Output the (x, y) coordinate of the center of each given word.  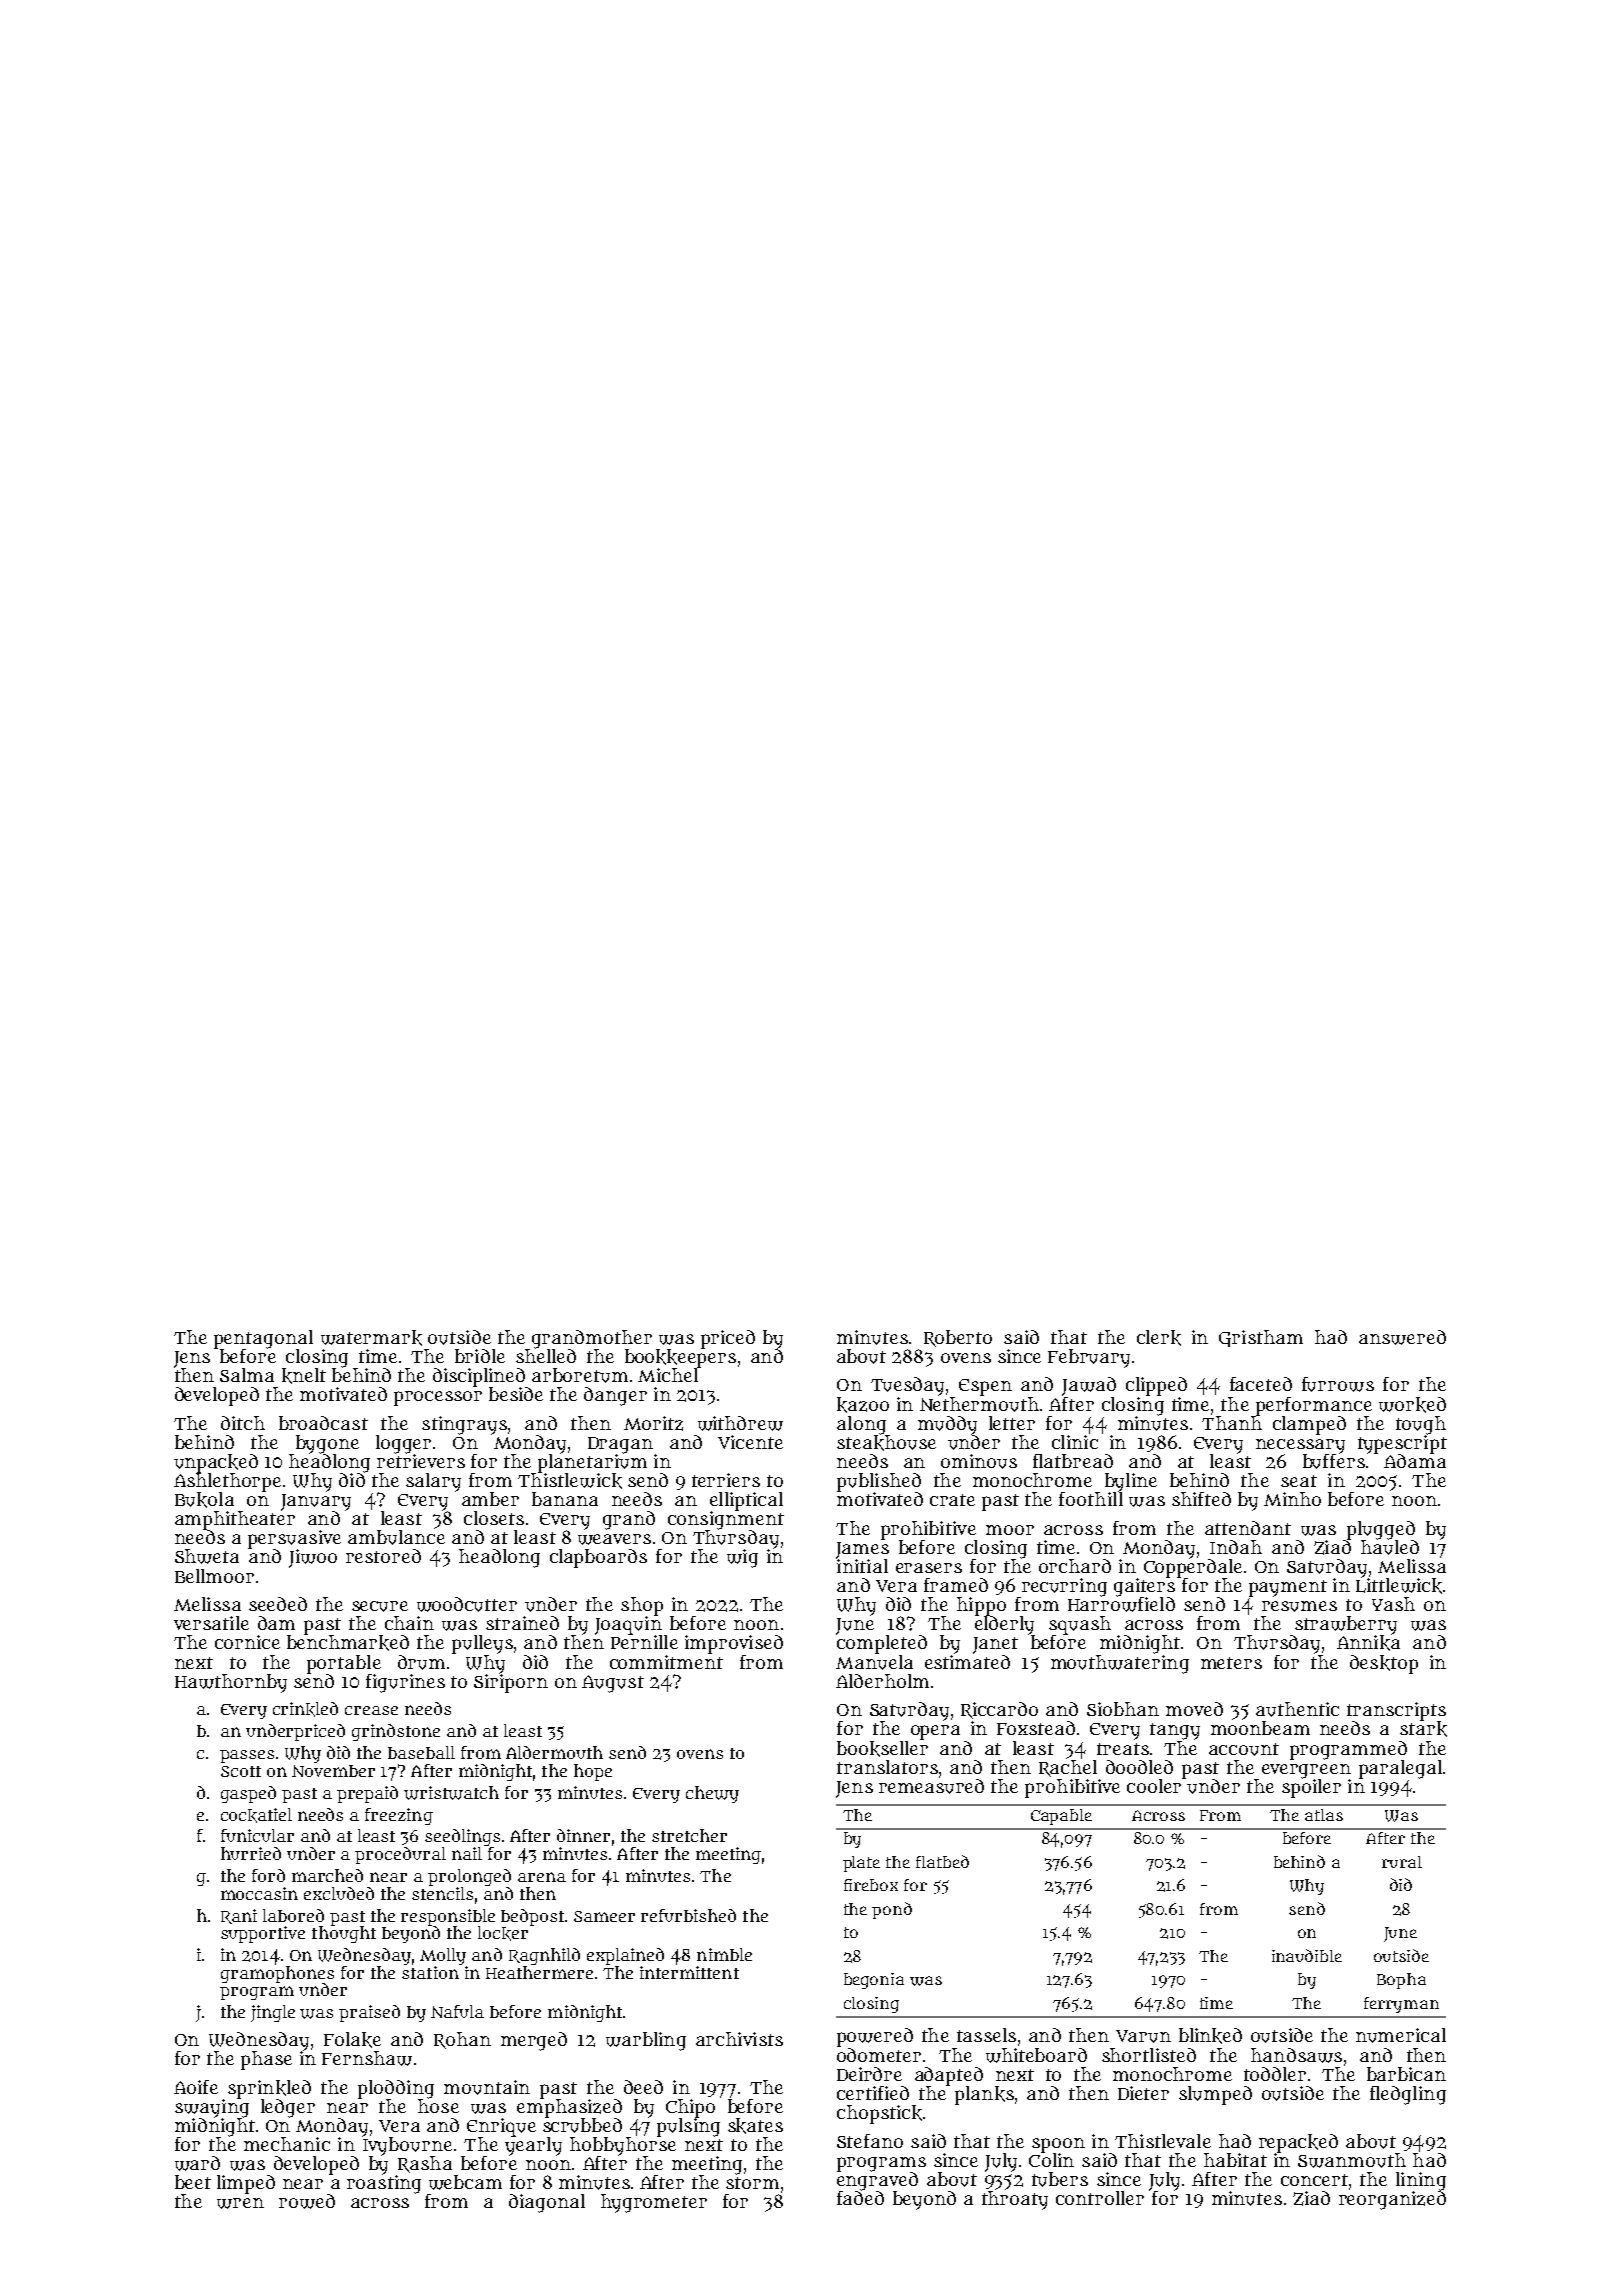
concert (1314, 2180)
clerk (1159, 1338)
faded (860, 2197)
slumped (1215, 2095)
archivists (739, 2039)
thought (344, 1934)
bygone (327, 1444)
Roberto (958, 1338)
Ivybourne (407, 2146)
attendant (1248, 1528)
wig (742, 1558)
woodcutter (467, 1604)
